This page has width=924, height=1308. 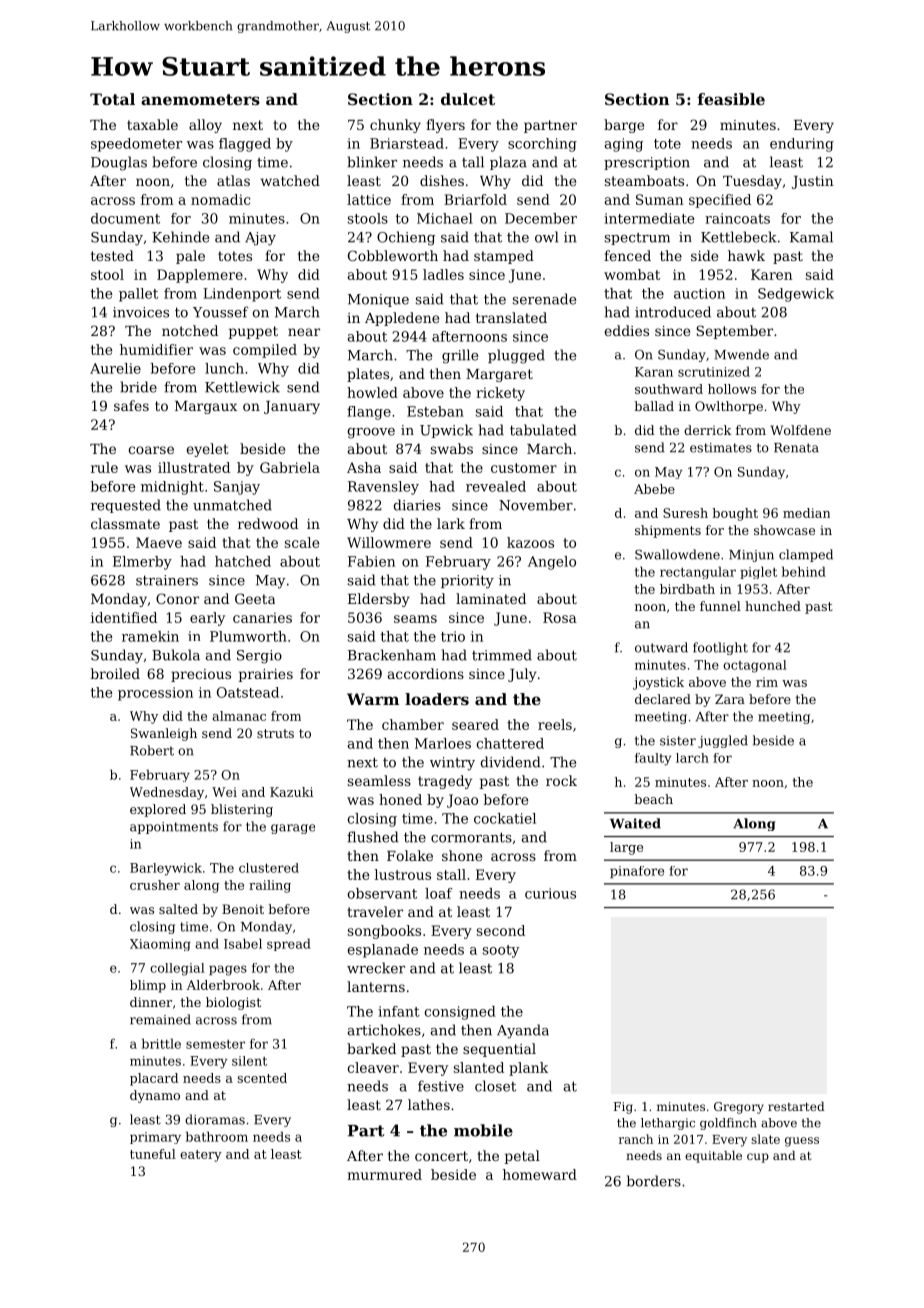 I want to click on homeward, so click(x=540, y=1174).
